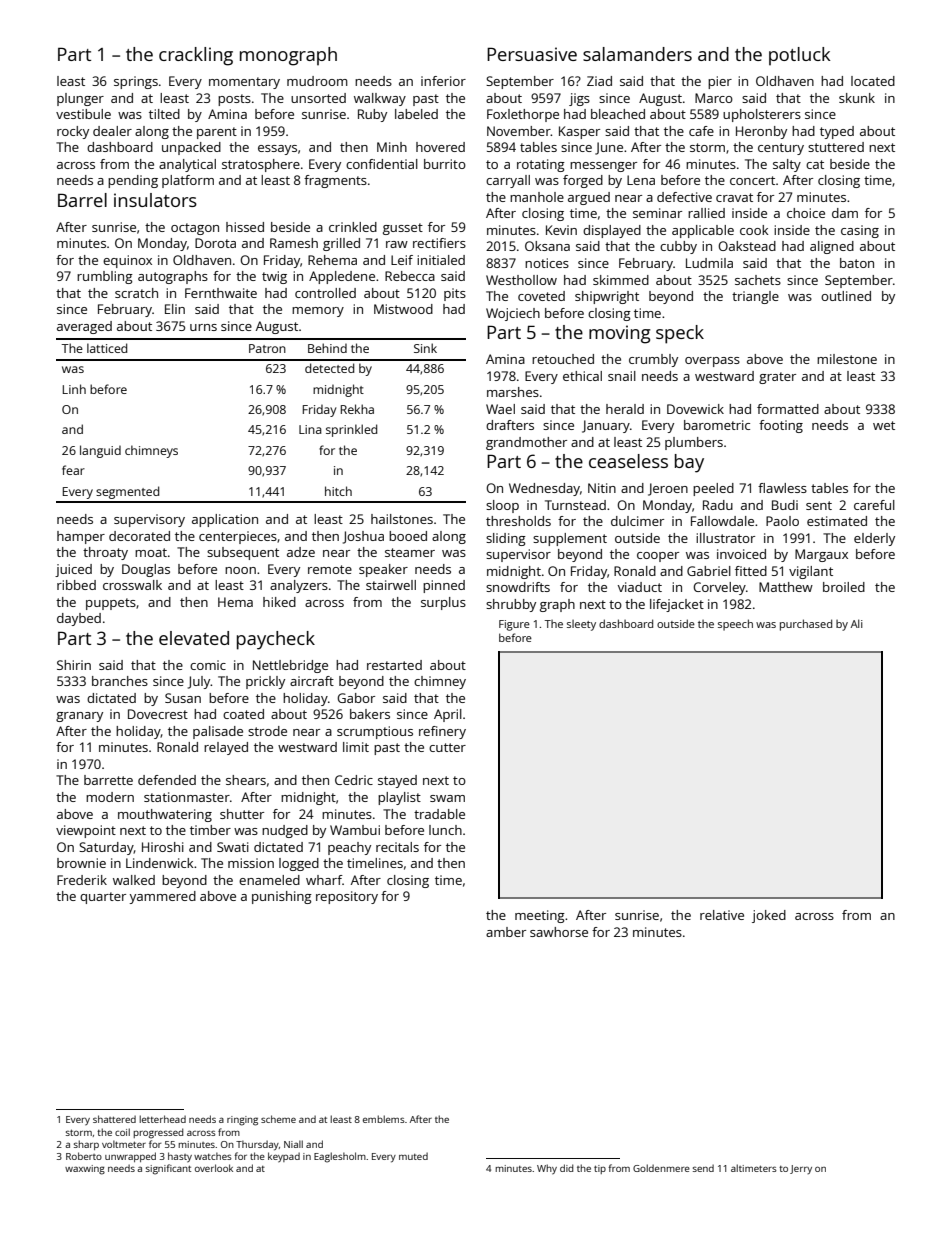  Describe the element at coordinates (658, 557) in the document. I see `cooper` at that location.
